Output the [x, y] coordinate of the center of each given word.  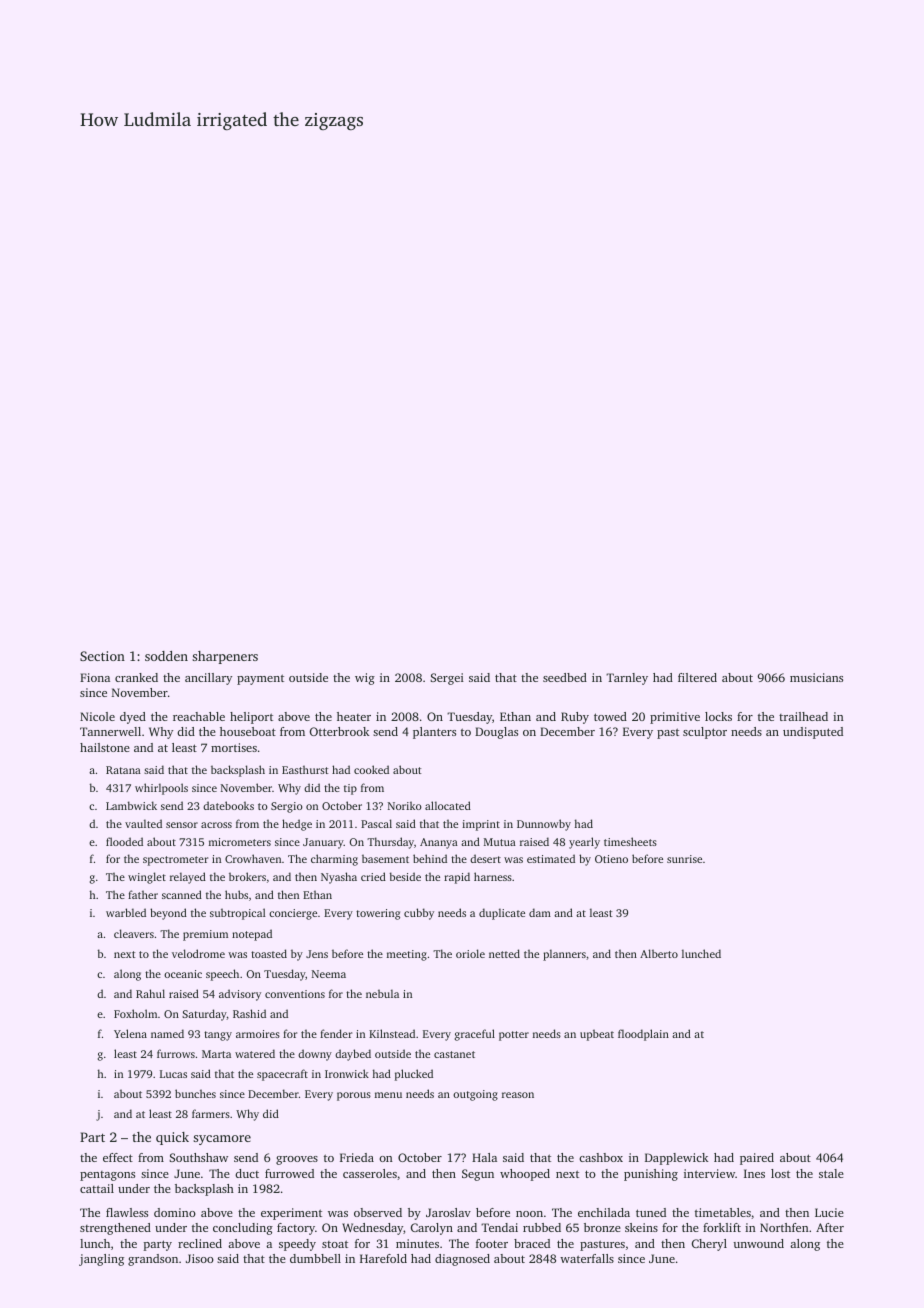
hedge [297, 825]
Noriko [405, 805]
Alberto [659, 953]
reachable [199, 716]
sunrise [684, 859]
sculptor [705, 733]
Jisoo [200, 1258]
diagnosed [462, 1260]
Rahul [150, 993]
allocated [448, 805]
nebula [382, 993]
